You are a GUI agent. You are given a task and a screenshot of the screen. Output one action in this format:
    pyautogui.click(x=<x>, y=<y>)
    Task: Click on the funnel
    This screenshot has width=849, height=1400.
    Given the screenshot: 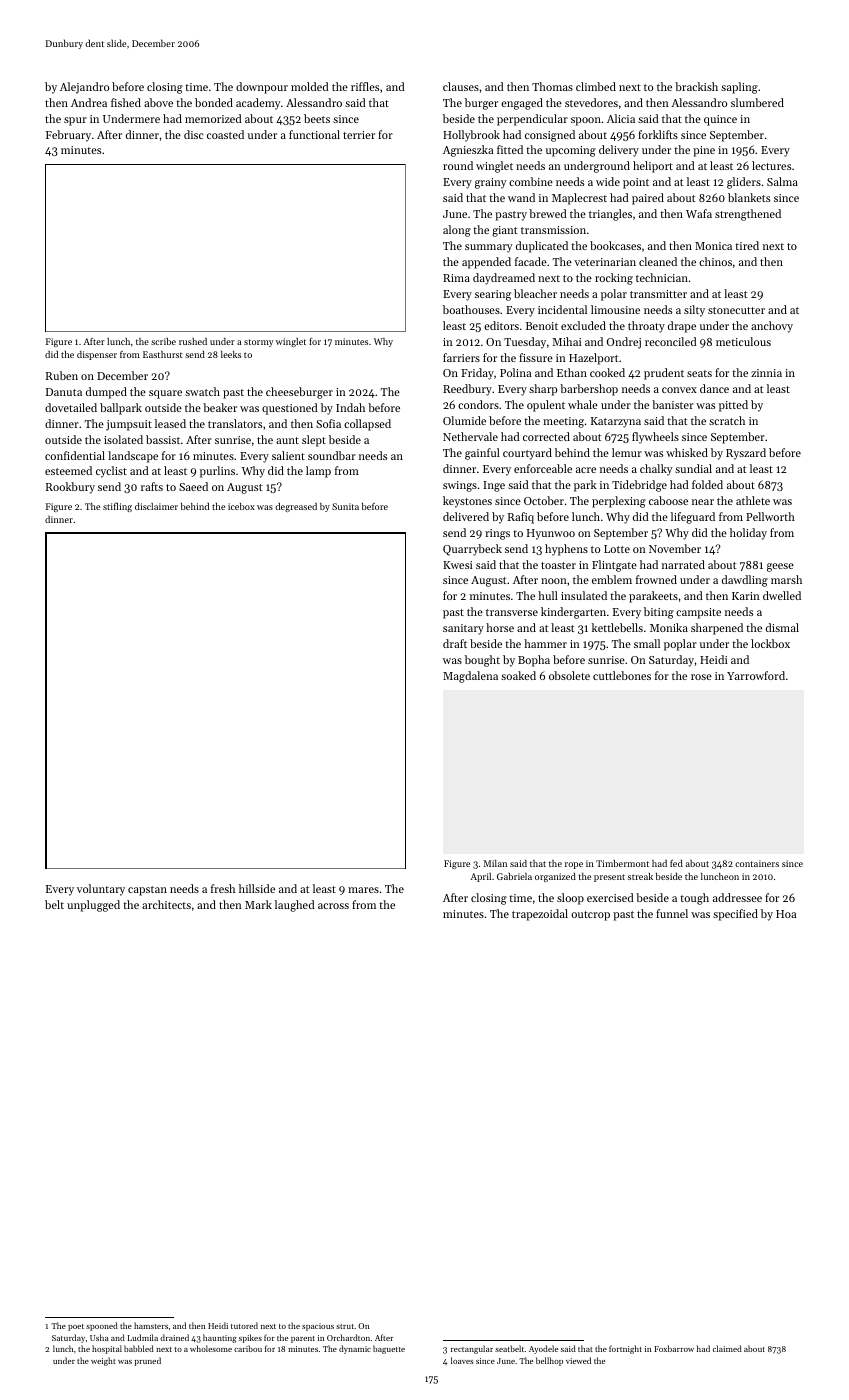 What is the action you would take?
    pyautogui.click(x=672, y=913)
